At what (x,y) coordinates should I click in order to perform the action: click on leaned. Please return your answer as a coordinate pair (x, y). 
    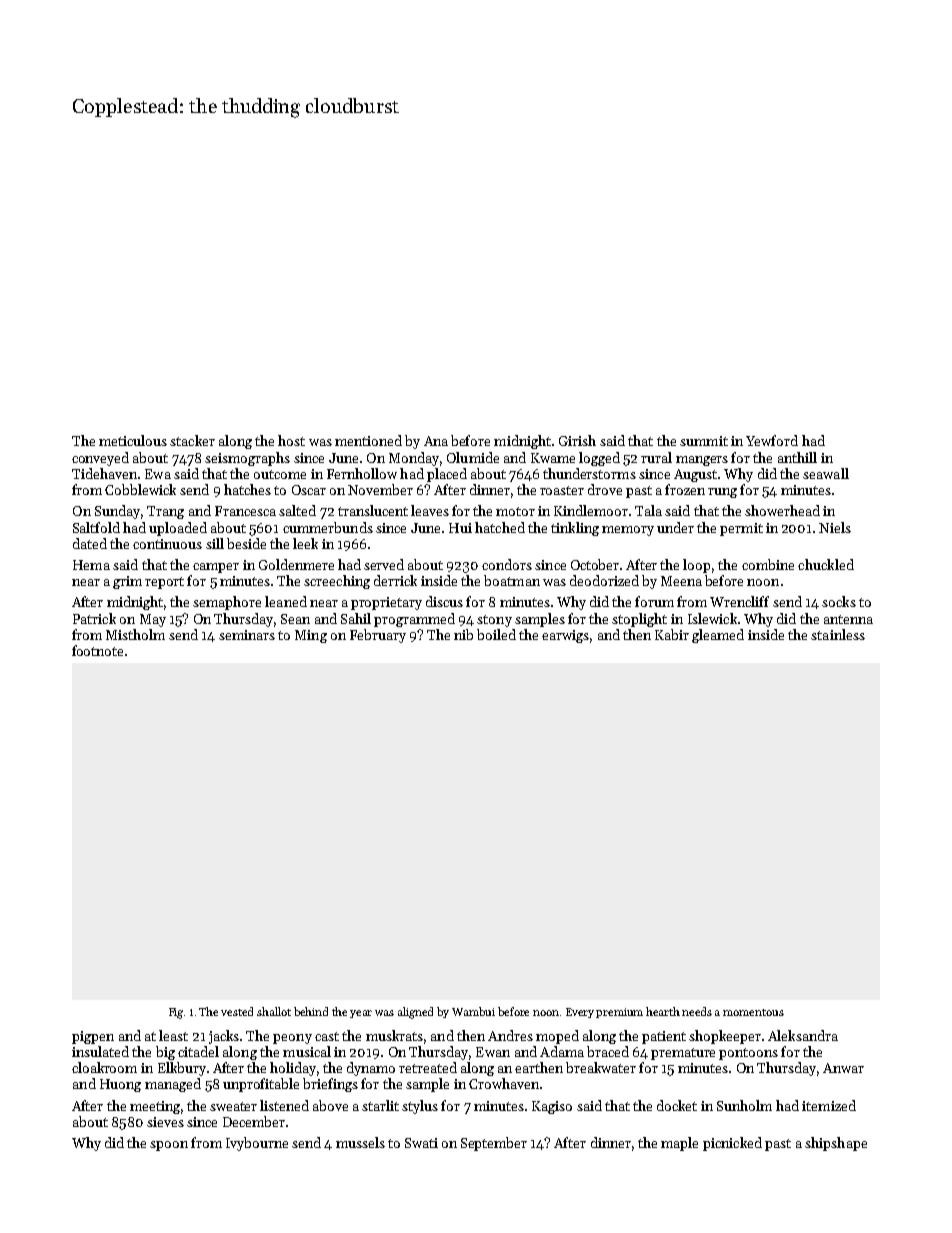
    Looking at the image, I should click on (286, 601).
